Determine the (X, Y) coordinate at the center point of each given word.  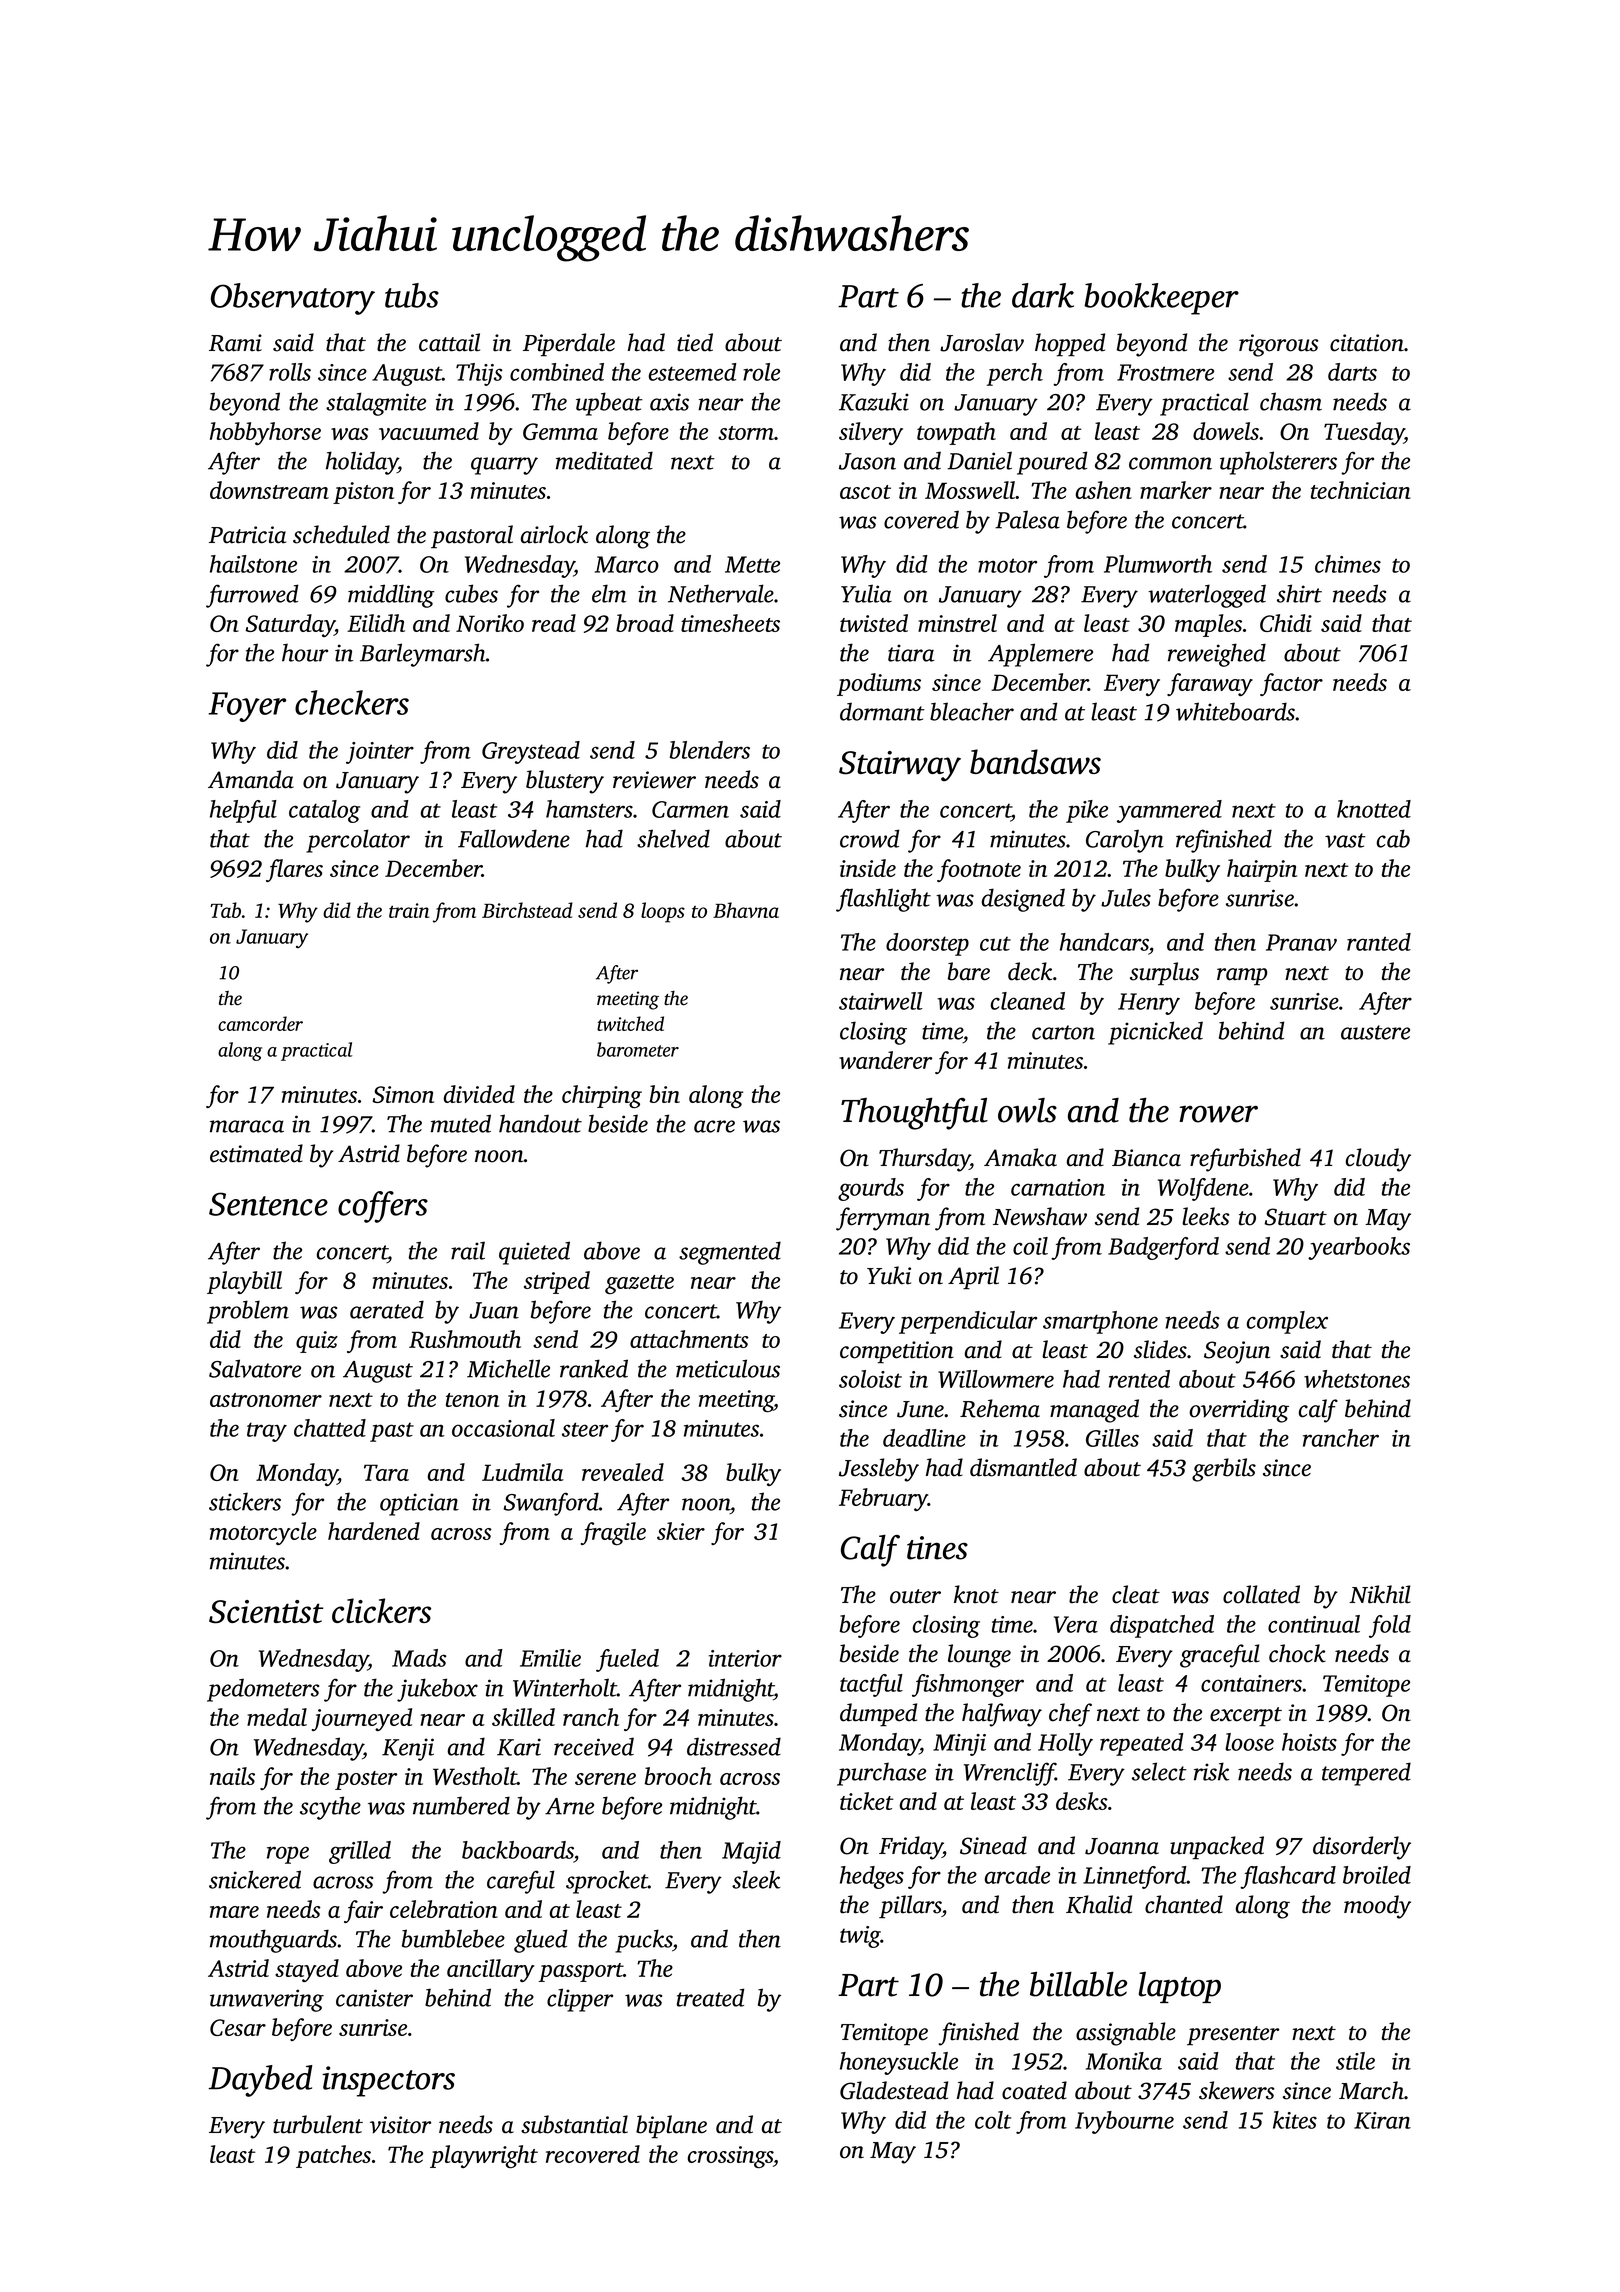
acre (714, 1126)
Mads (419, 1658)
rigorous (1279, 345)
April (973, 1278)
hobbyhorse (265, 433)
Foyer (247, 707)
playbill (244, 1282)
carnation (1058, 1187)
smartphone (1100, 1322)
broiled (1377, 1875)
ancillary (490, 1970)
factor (1291, 684)
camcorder (260, 1023)
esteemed (692, 372)
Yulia (866, 593)
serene (605, 1779)
